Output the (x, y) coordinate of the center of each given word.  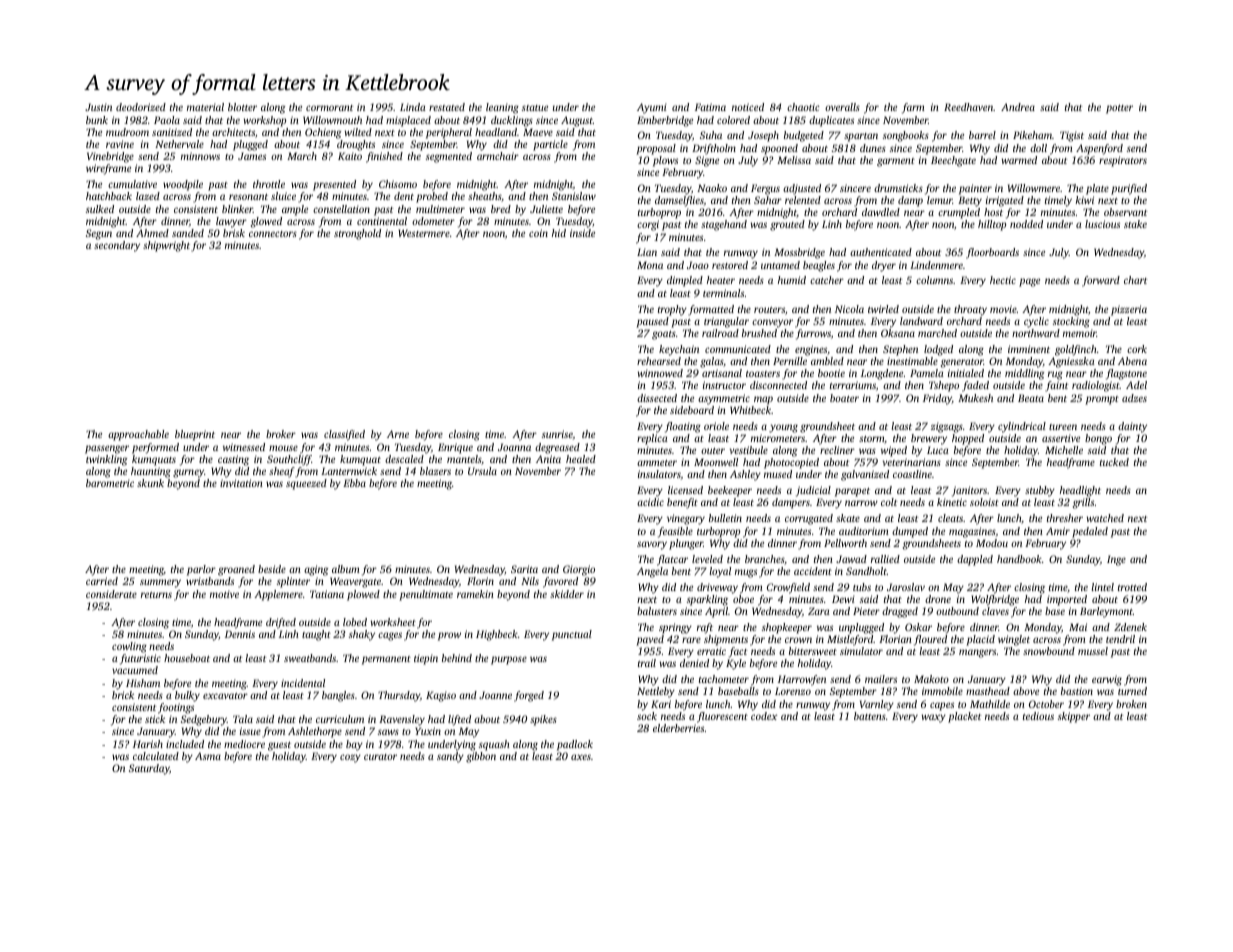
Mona (650, 265)
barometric (110, 483)
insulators (659, 474)
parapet (852, 492)
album (346, 569)
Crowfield (788, 588)
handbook (1019, 559)
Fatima (710, 107)
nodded (1026, 224)
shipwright (166, 246)
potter (1119, 109)
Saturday (149, 769)
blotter (242, 107)
